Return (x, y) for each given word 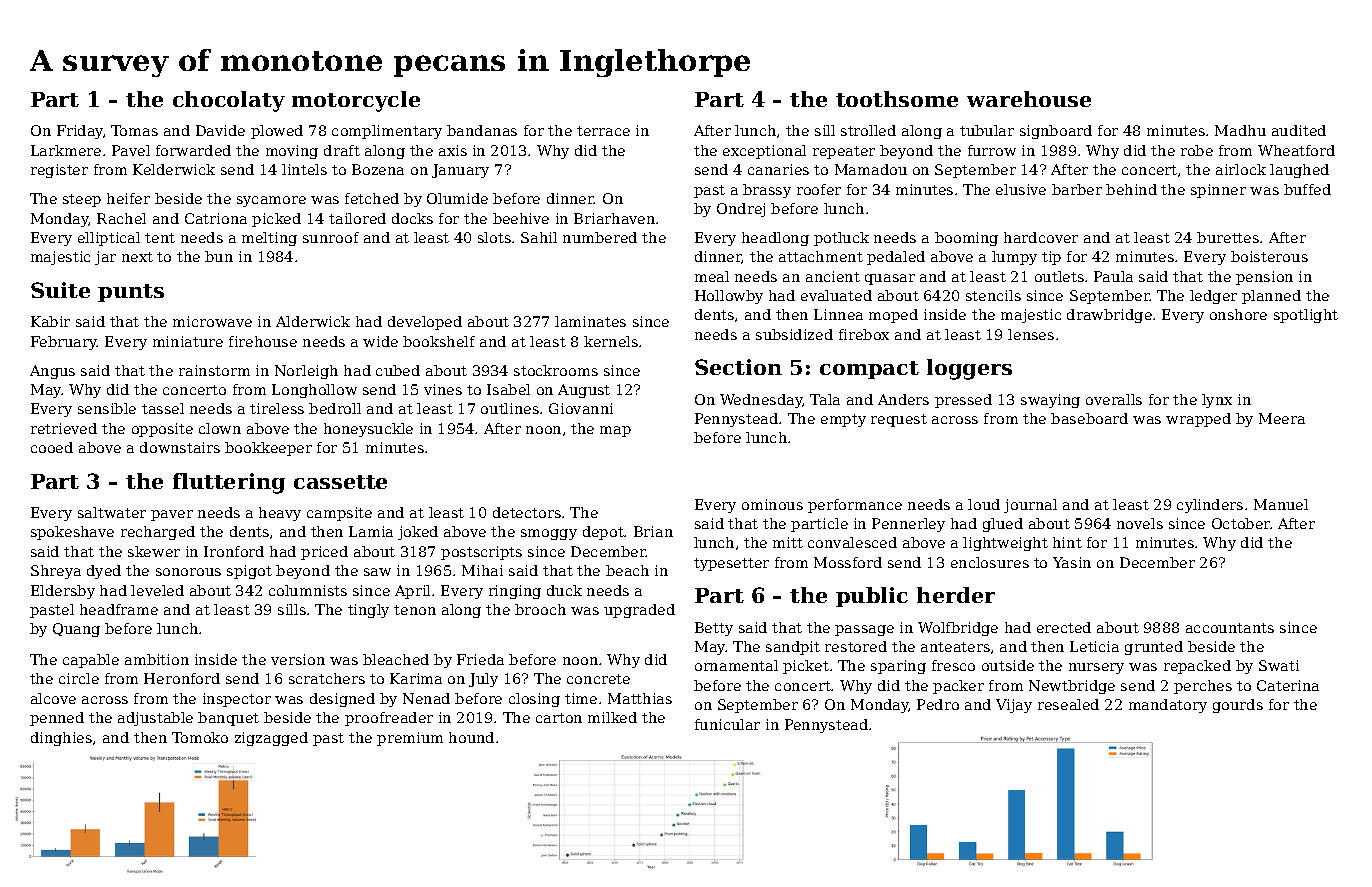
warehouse (1029, 99)
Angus (52, 372)
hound (471, 737)
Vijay (1014, 706)
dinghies (61, 739)
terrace (603, 131)
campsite (339, 514)
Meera (1282, 418)
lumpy (1014, 258)
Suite (60, 290)
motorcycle (356, 101)
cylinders (1210, 506)
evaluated (836, 295)
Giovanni (581, 408)
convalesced (852, 542)
